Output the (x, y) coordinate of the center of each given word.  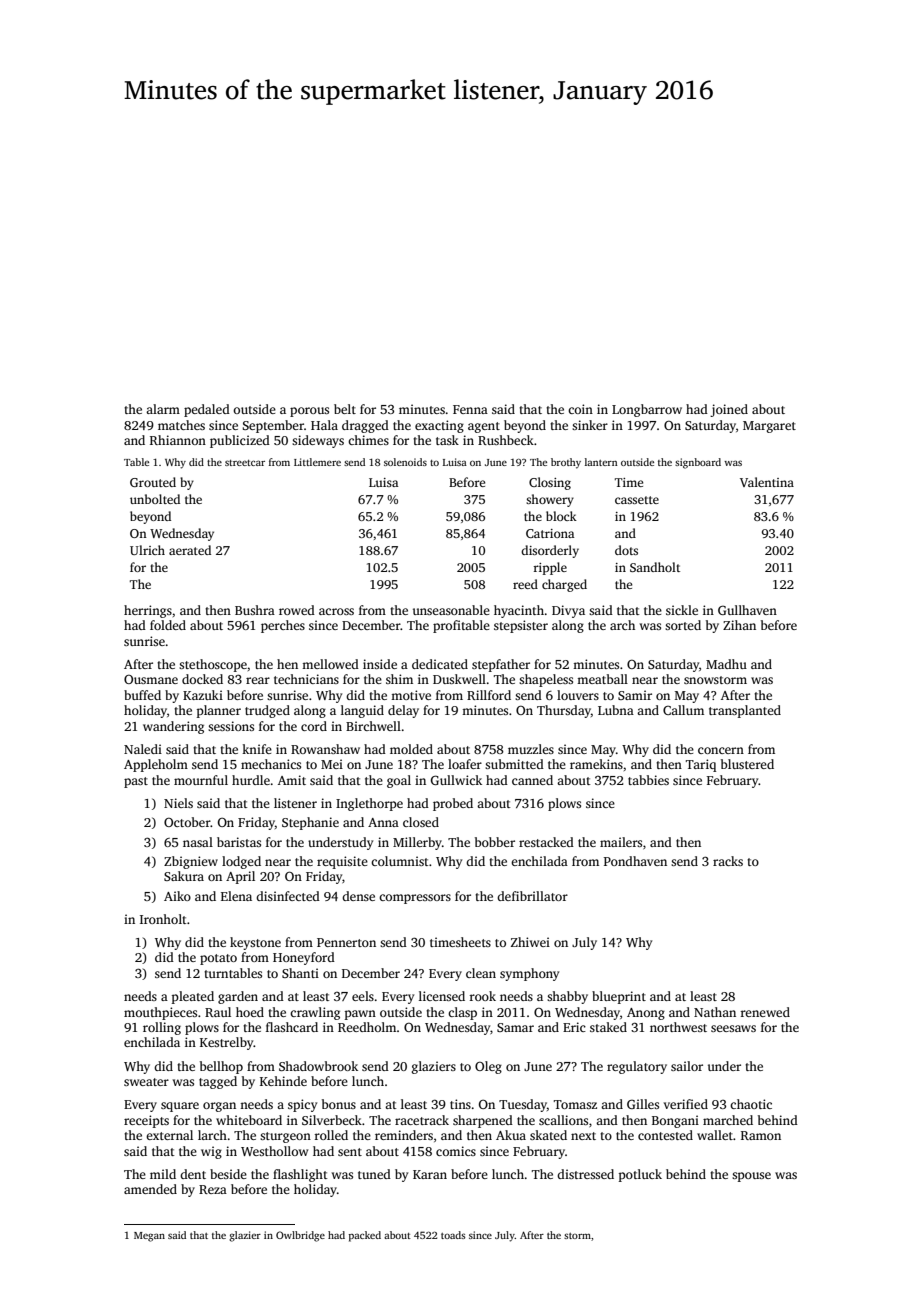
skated (548, 1135)
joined (729, 410)
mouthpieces (160, 1013)
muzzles (531, 749)
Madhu (726, 664)
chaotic (751, 1104)
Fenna (470, 409)
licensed (442, 996)
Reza (213, 1189)
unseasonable (451, 610)
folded (168, 625)
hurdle (251, 780)
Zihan (739, 625)
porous (309, 412)
